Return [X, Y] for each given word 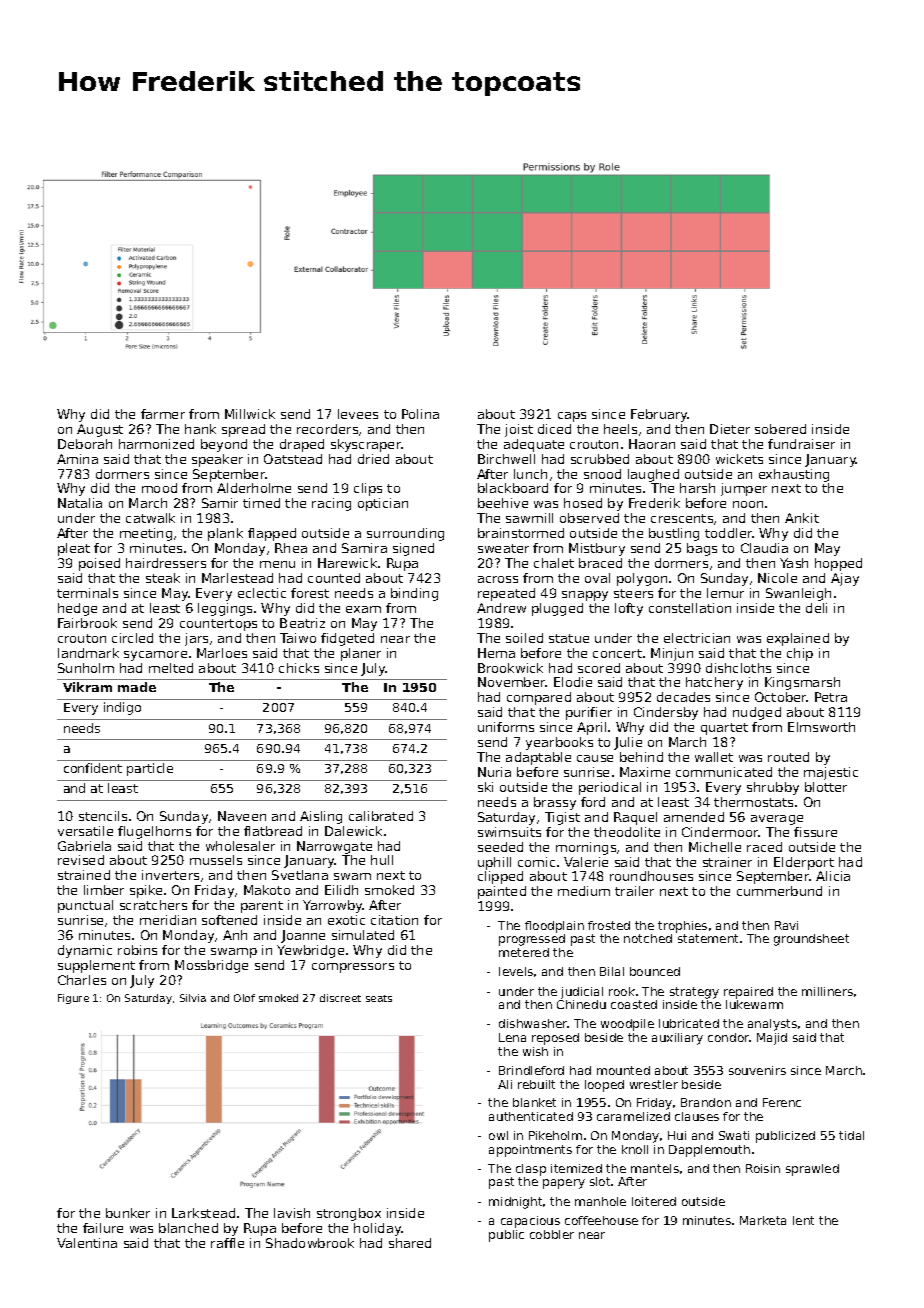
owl [498, 1135]
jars [196, 639]
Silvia [193, 998]
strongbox [349, 1214]
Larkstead [203, 1213]
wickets [739, 459]
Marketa [763, 1220]
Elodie [573, 682]
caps [572, 417]
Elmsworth [821, 727]
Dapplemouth [709, 1151]
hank [200, 429]
